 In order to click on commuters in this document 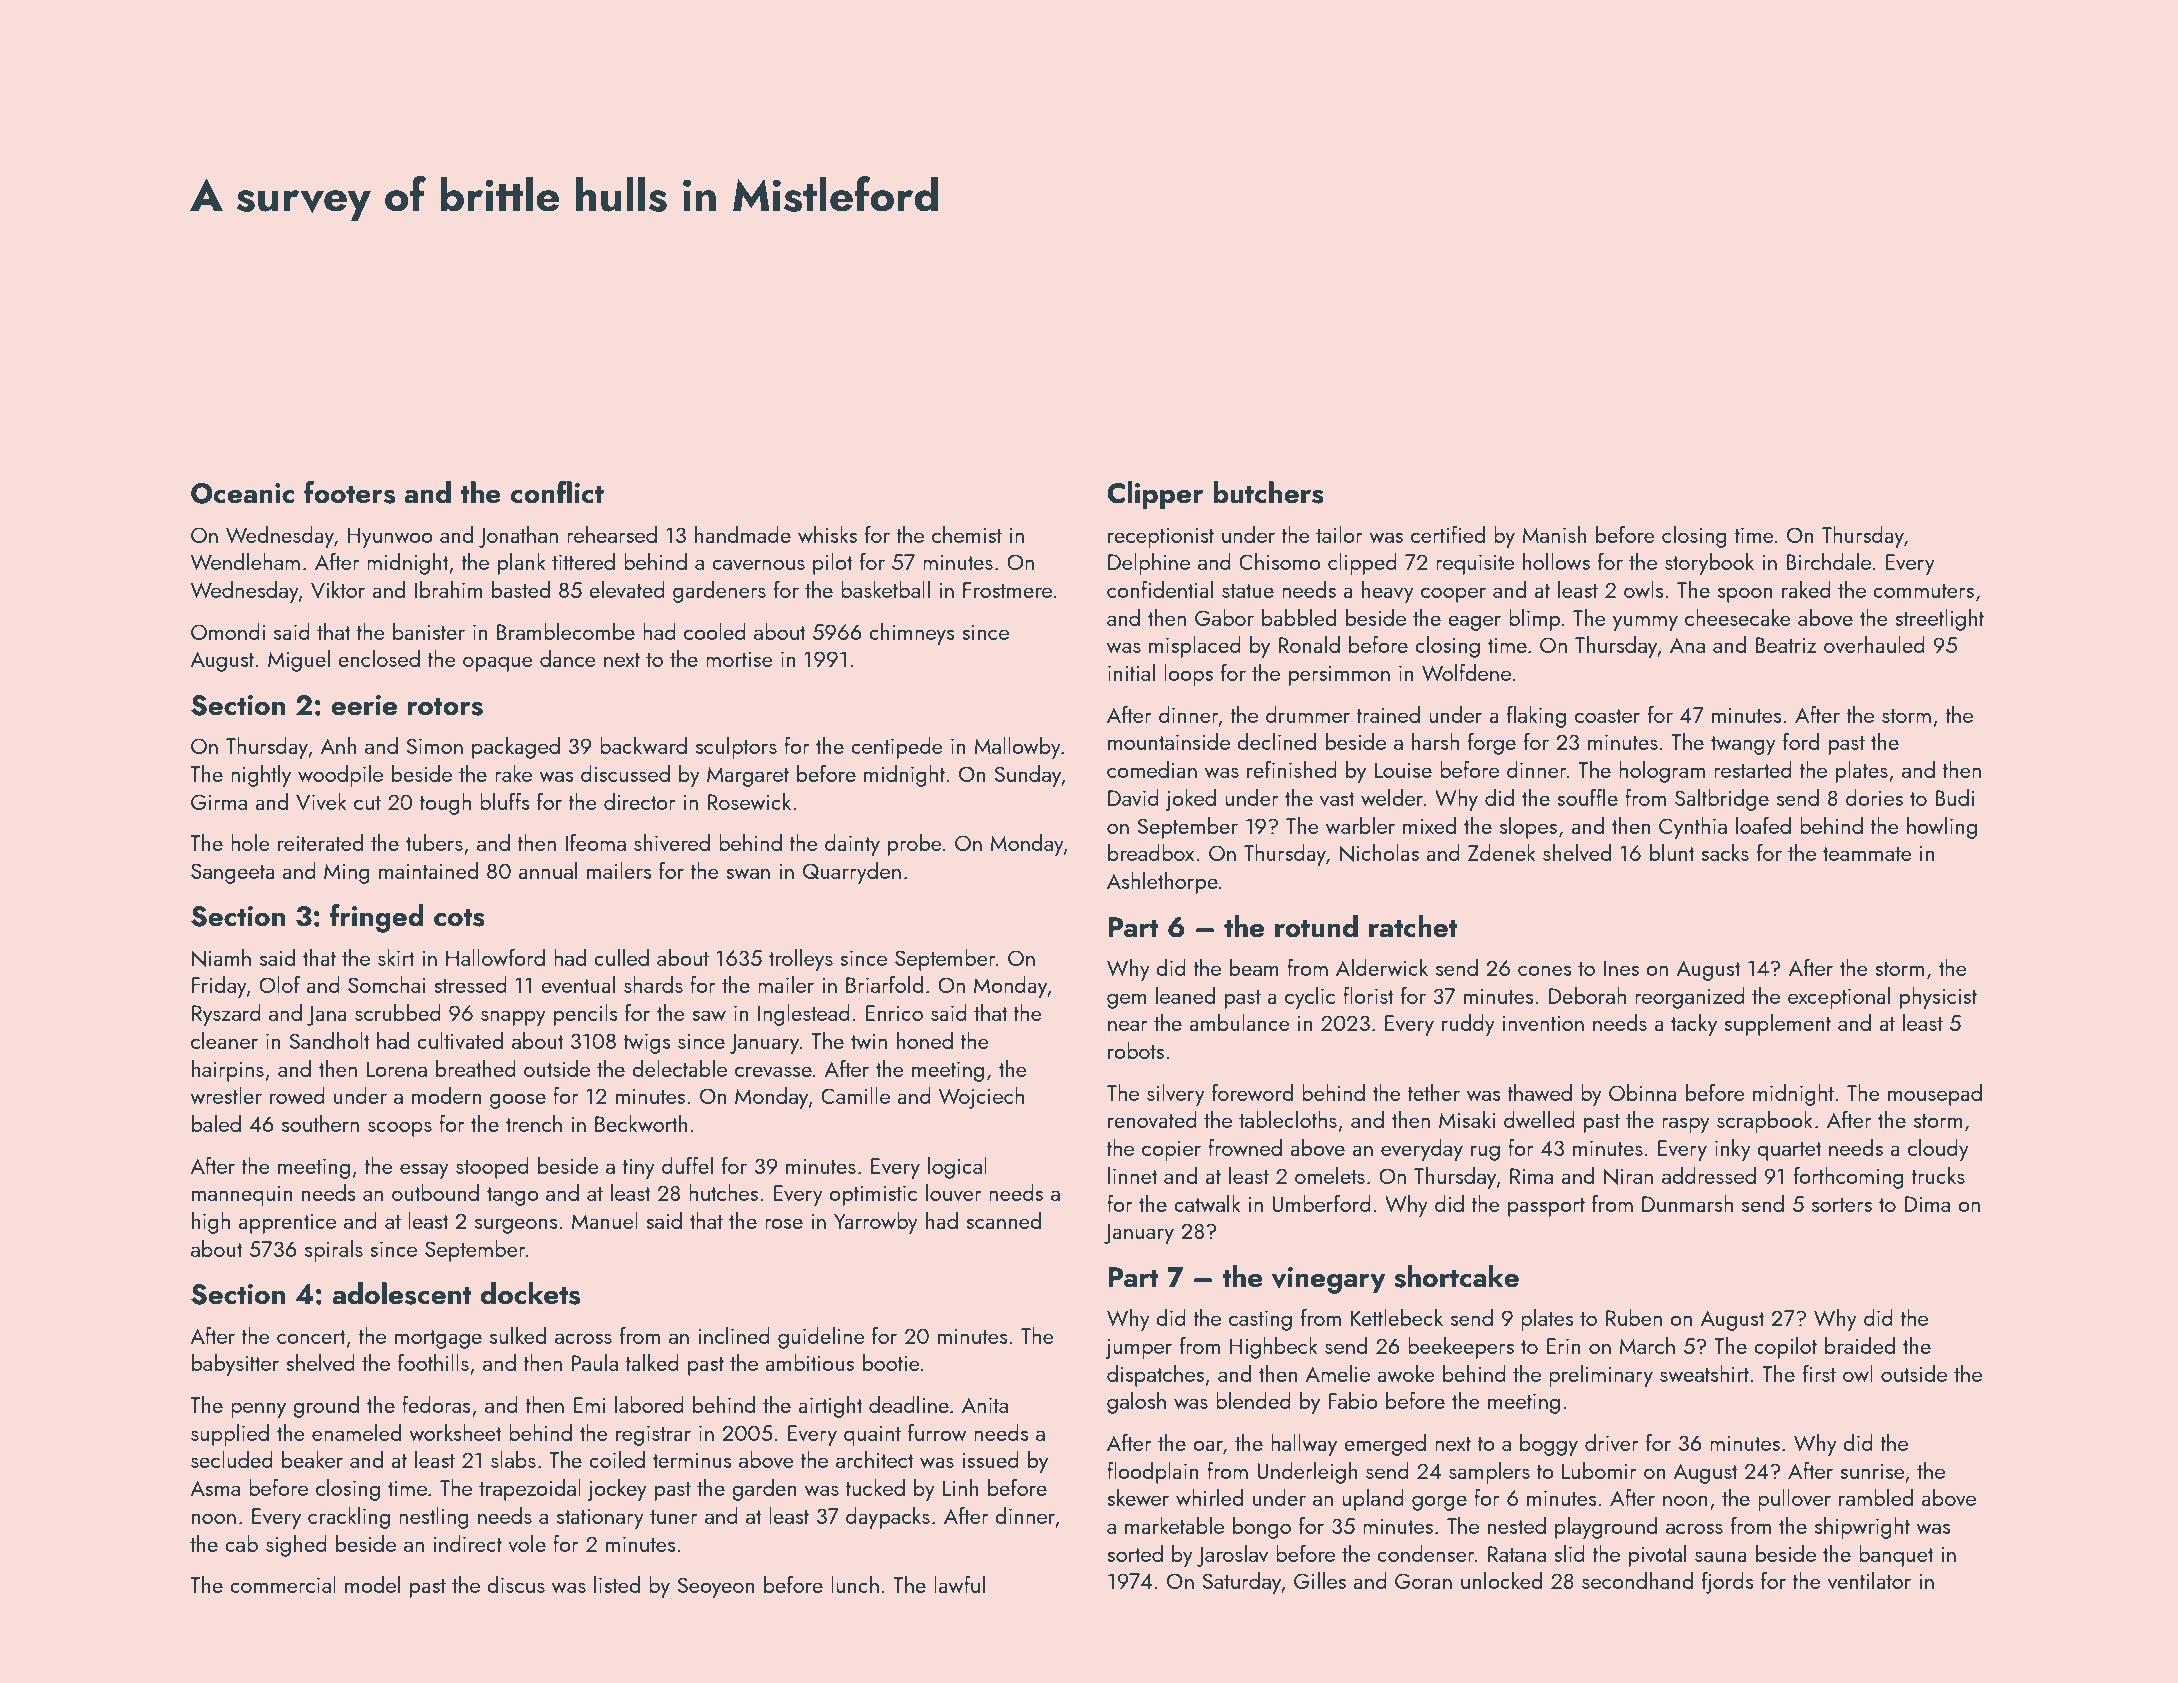, I will do `click(1923, 591)`.
